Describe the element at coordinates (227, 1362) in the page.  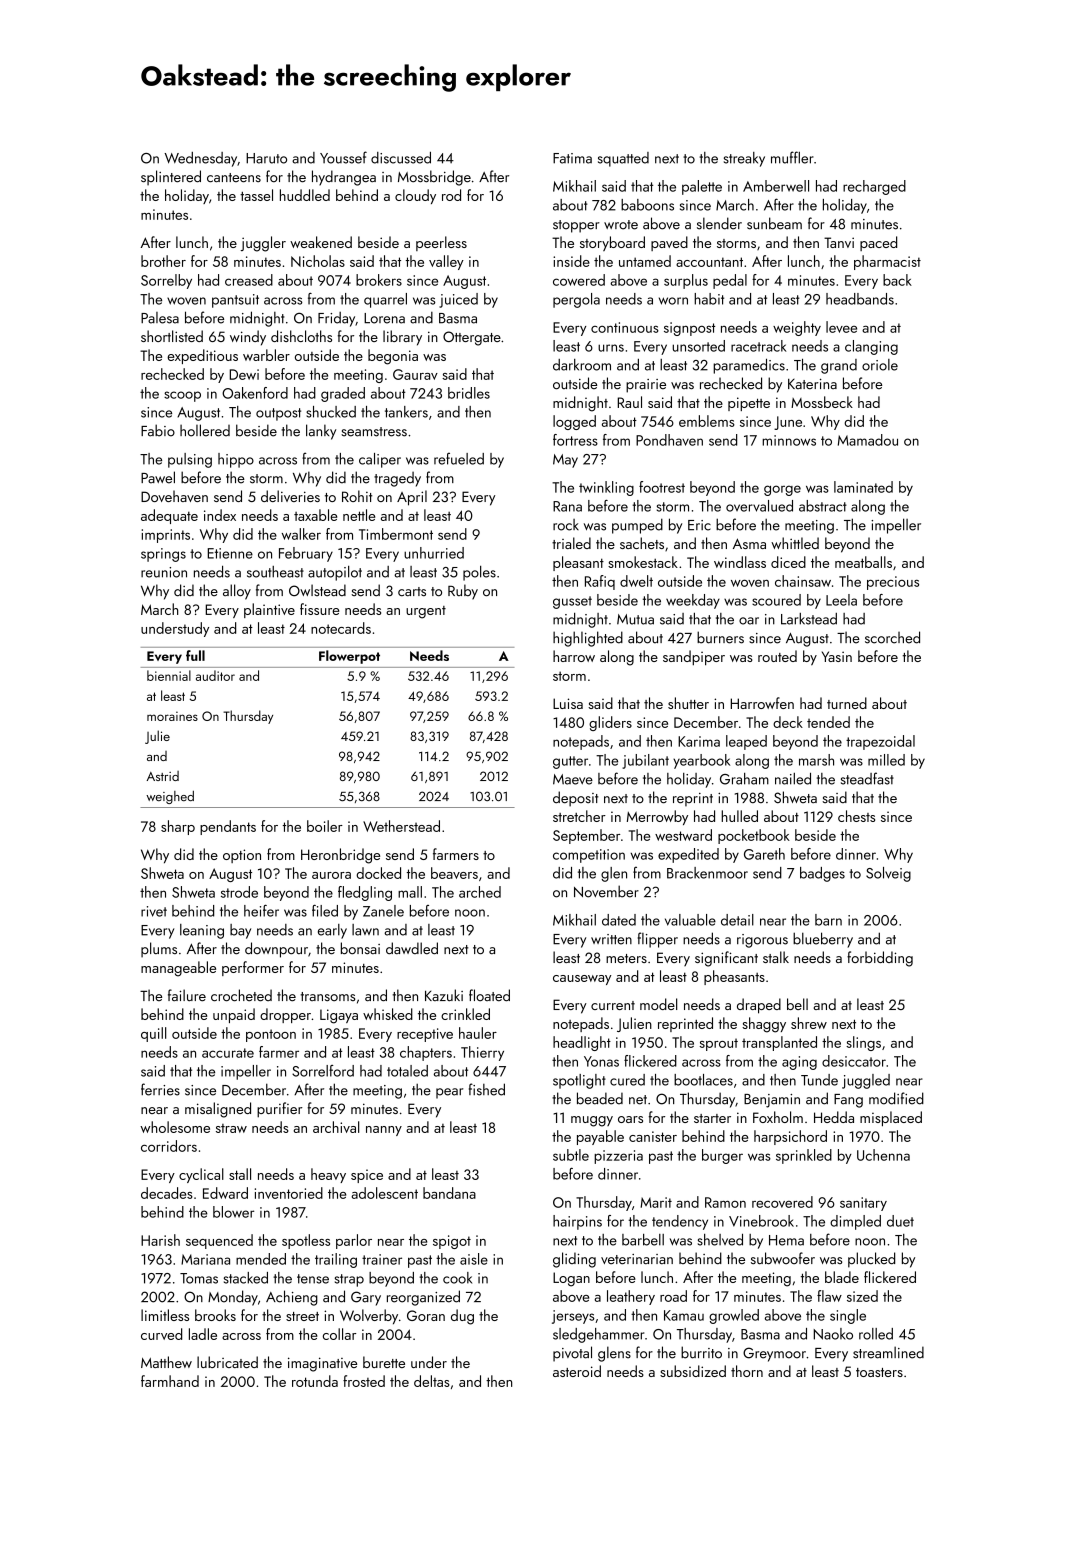
I see `lubricated` at that location.
